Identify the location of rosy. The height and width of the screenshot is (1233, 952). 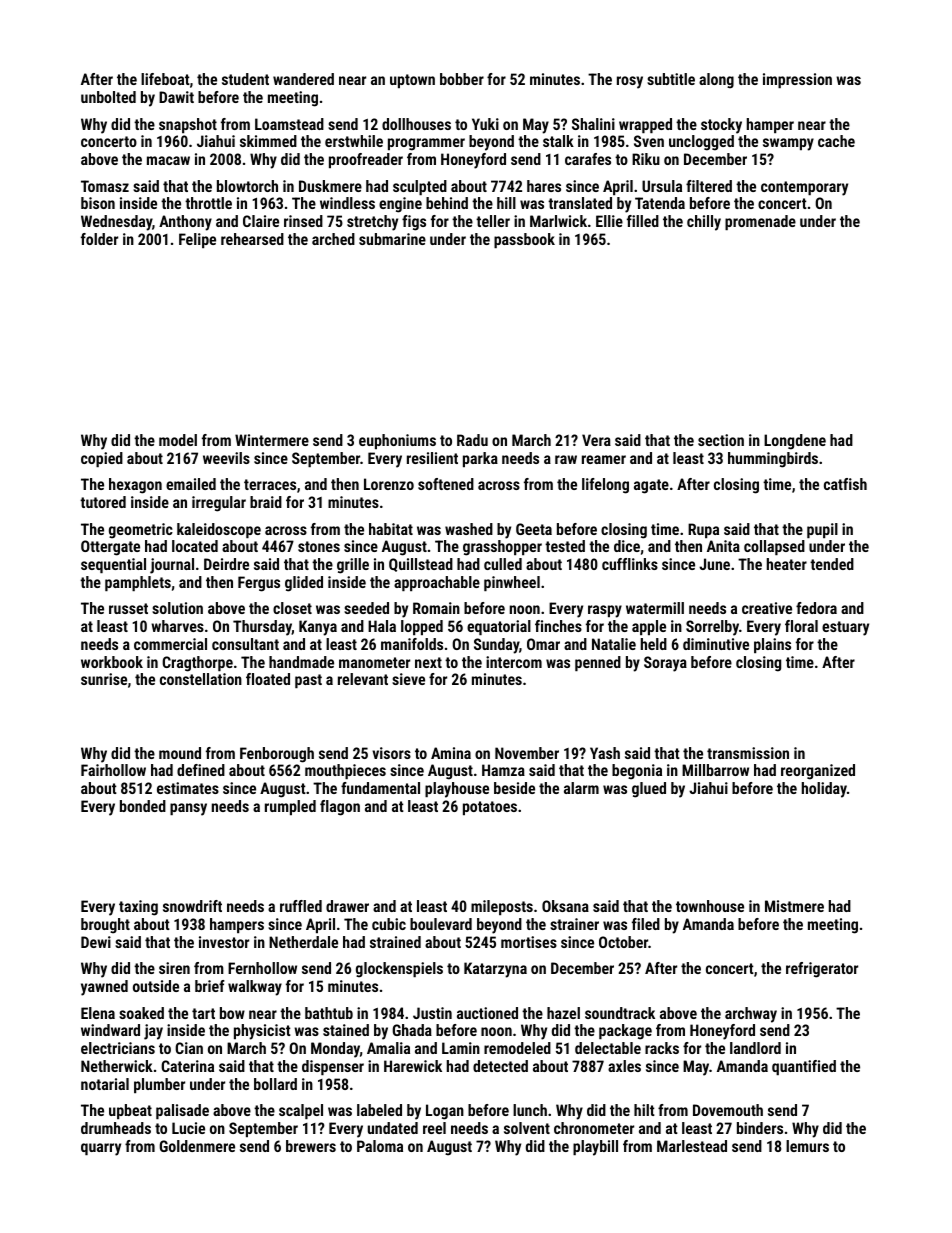
(630, 82).
